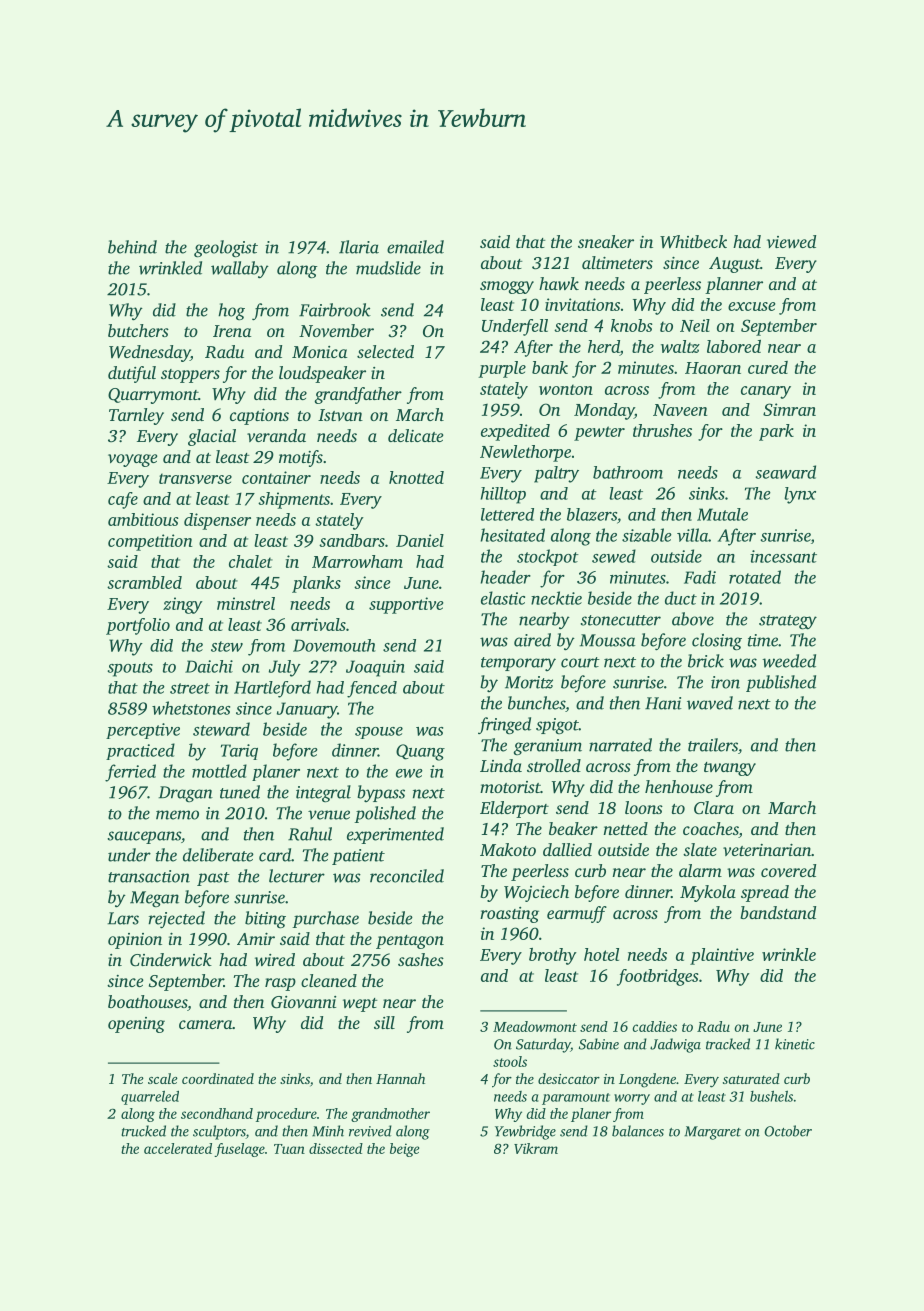 This document has height=1311, width=924. What do you see at coordinates (352, 540) in the document?
I see `sandbars` at bounding box center [352, 540].
